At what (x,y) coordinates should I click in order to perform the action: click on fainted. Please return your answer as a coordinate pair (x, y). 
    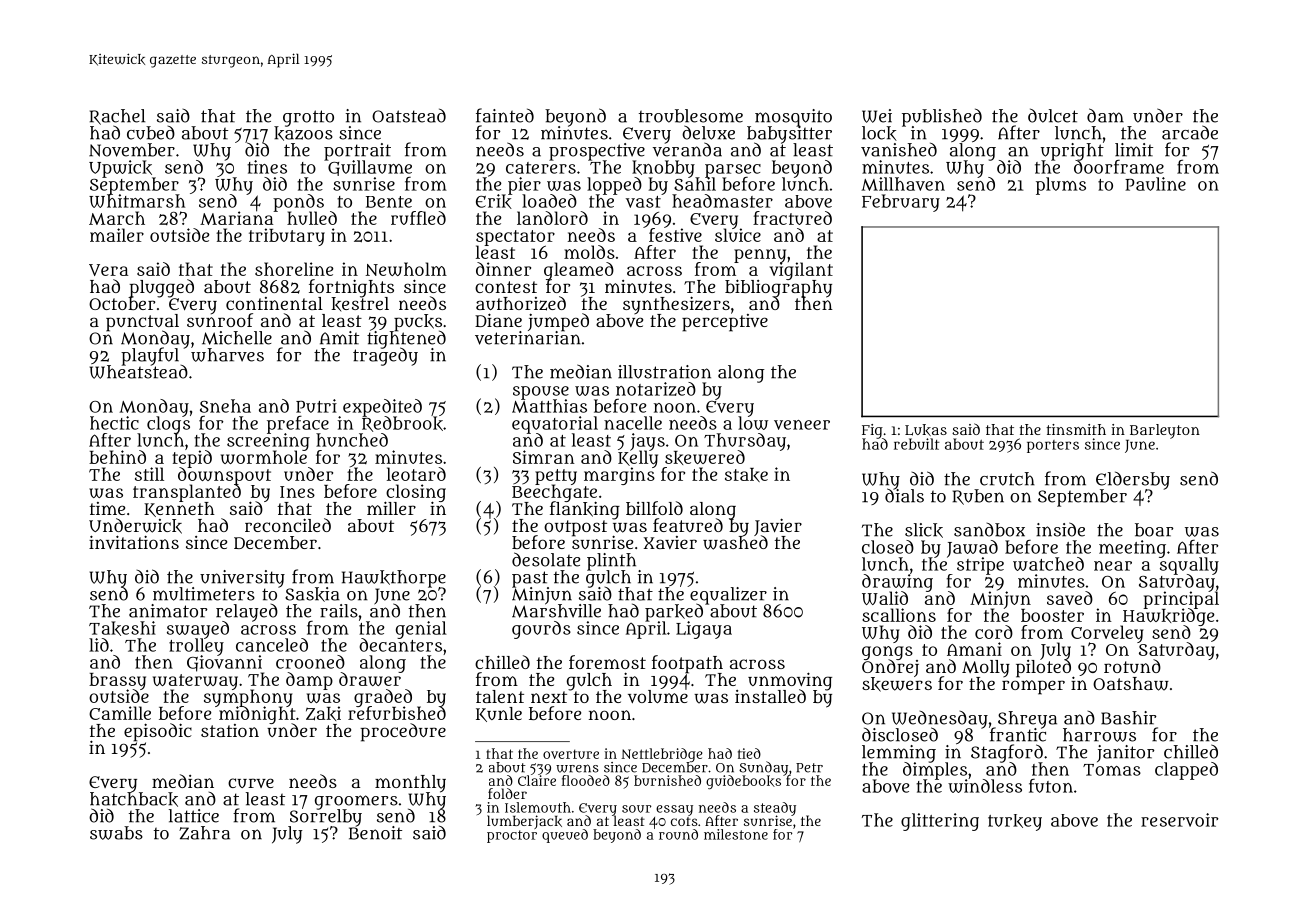
    Looking at the image, I should click on (505, 115).
